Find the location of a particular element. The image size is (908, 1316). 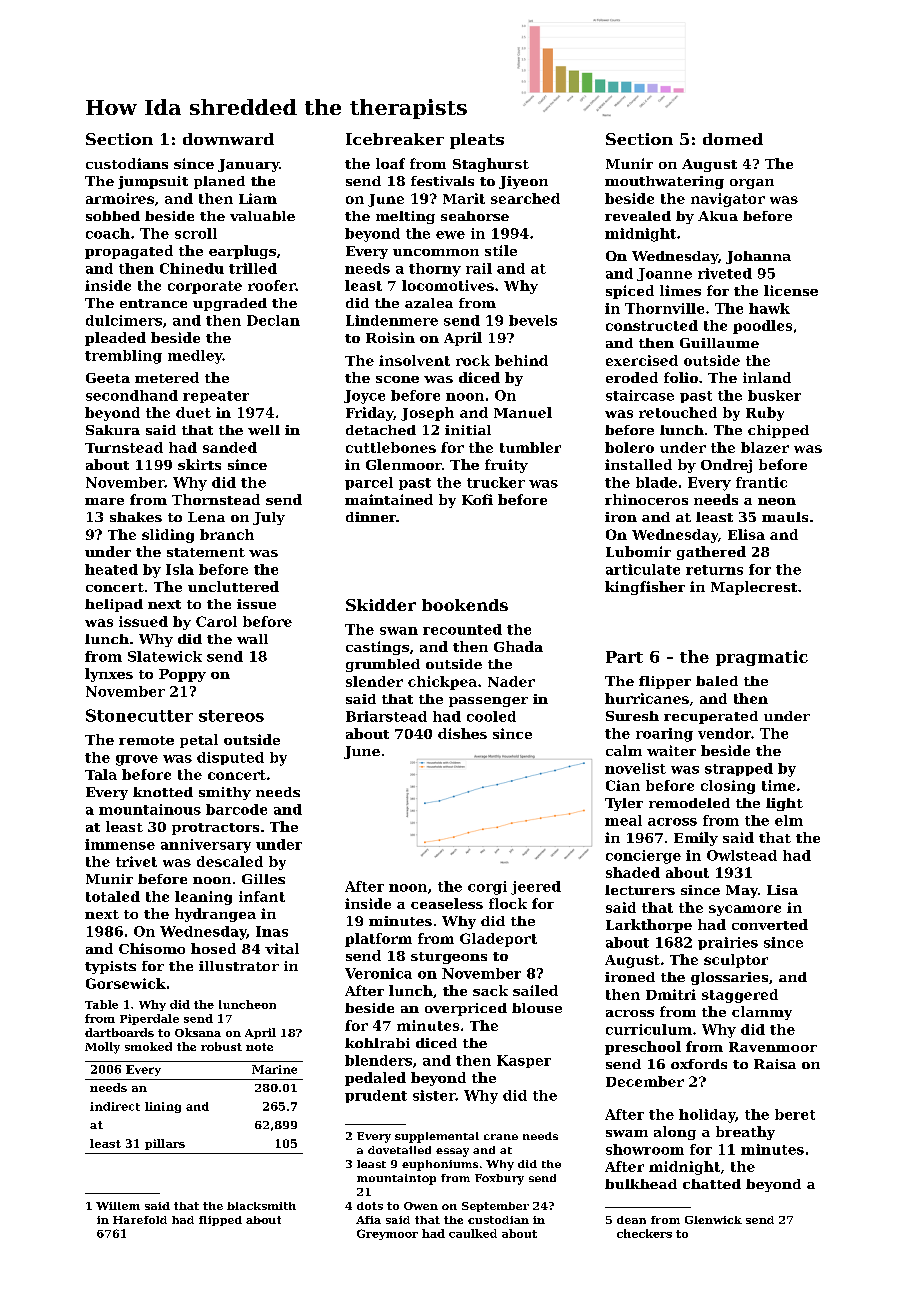

pleats is located at coordinates (477, 141).
